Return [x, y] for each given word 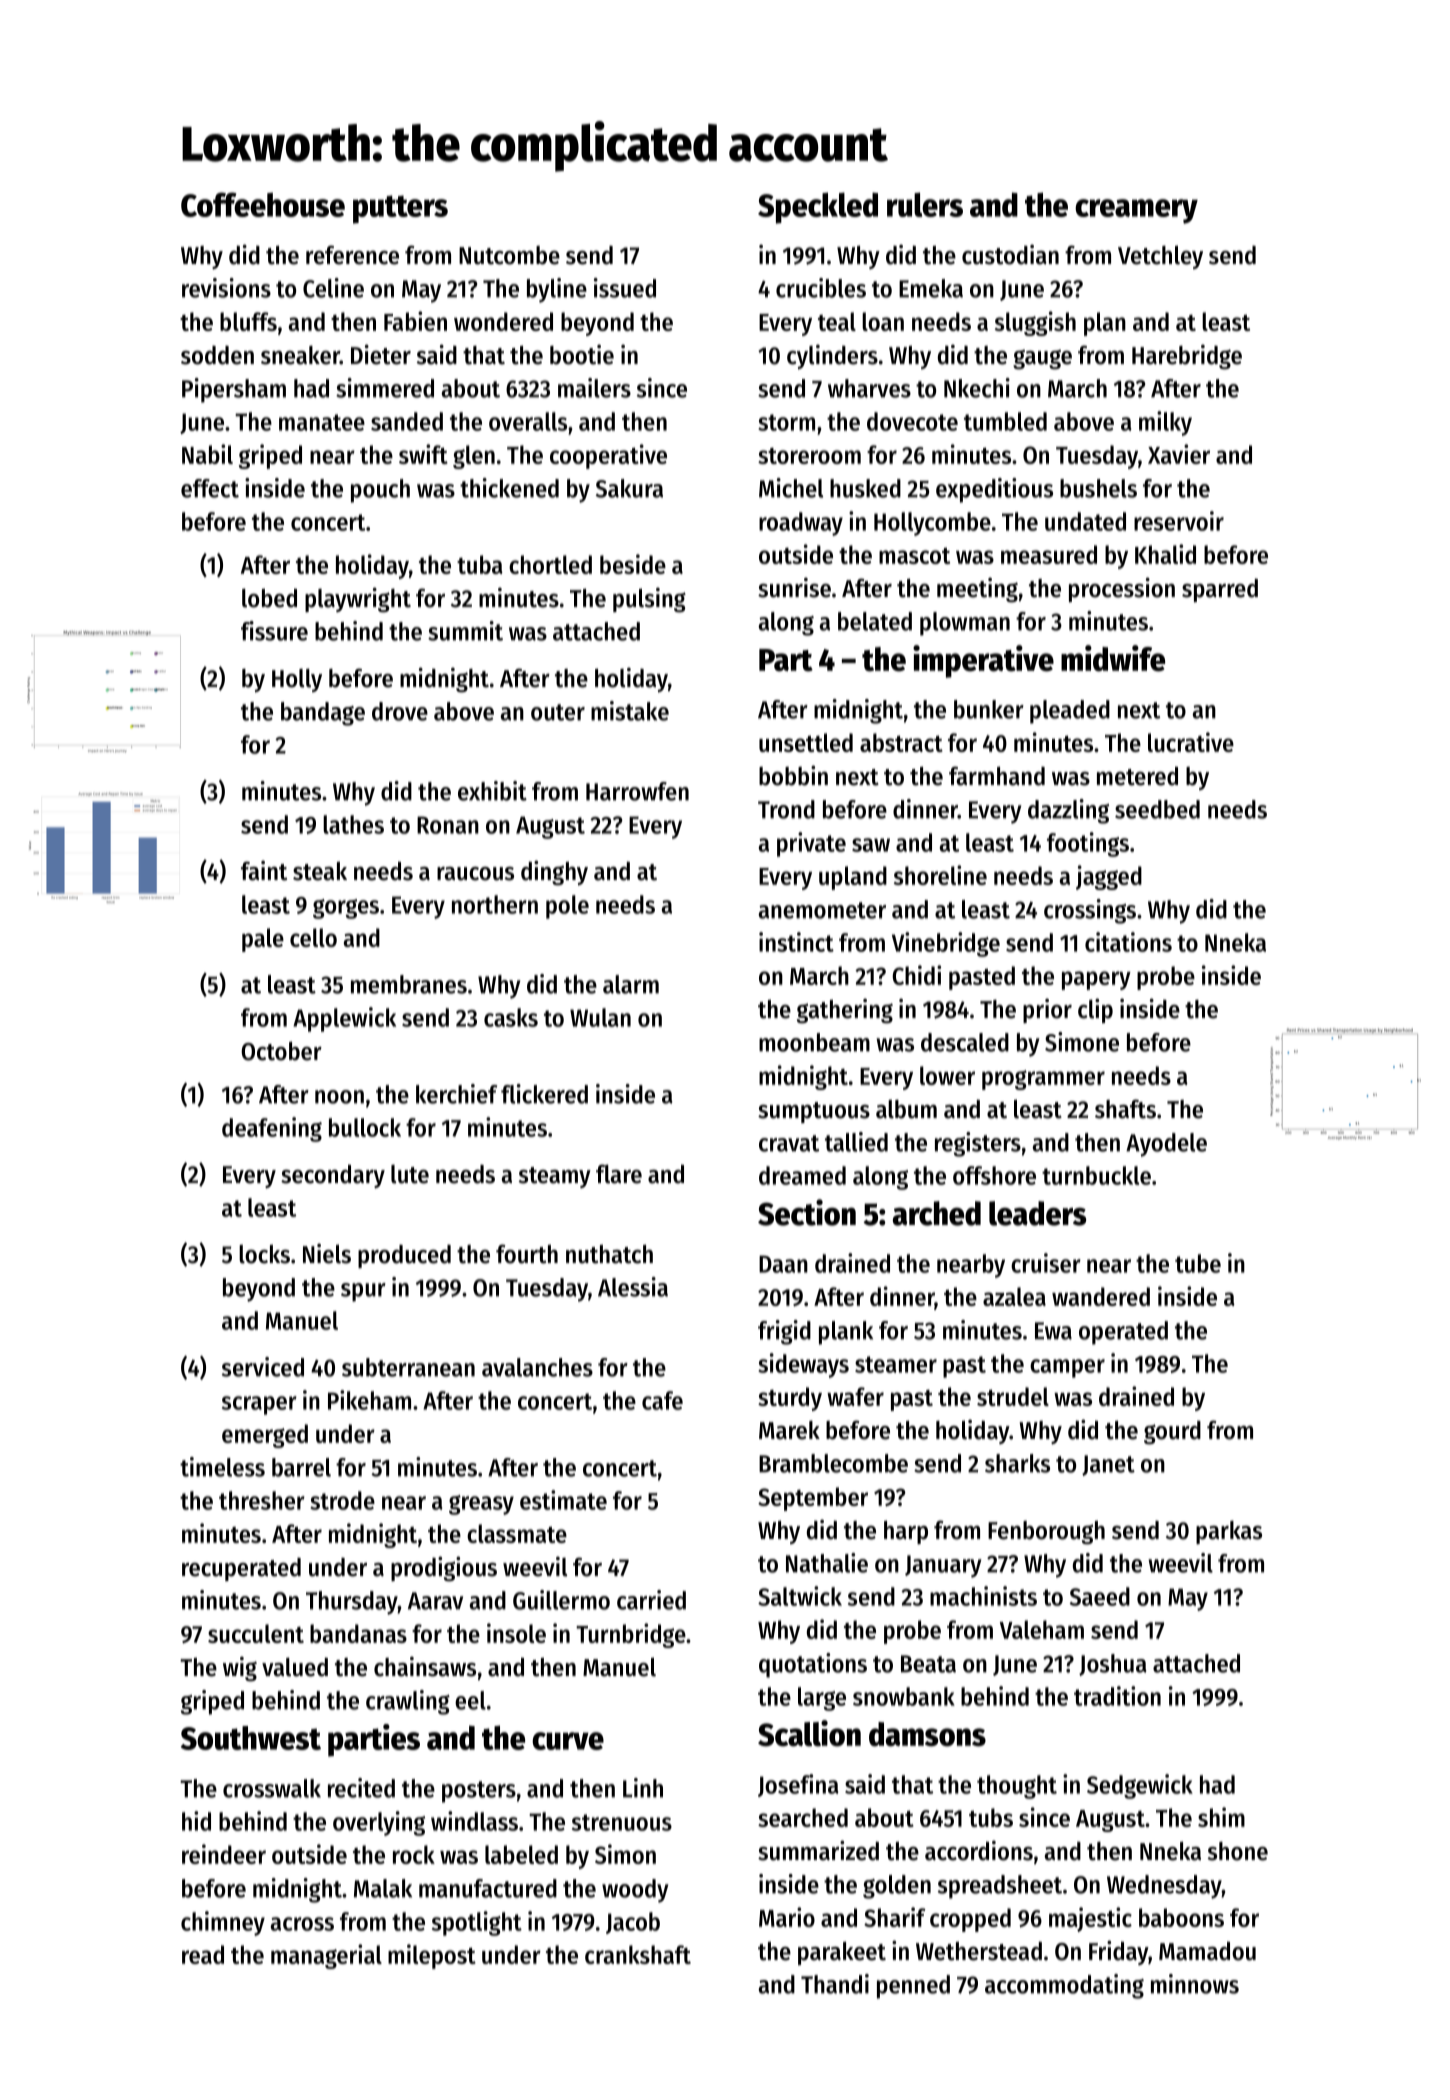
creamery [1136, 211]
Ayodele [1166, 1145]
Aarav [435, 1601]
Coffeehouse [263, 204]
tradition [1117, 1696]
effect [210, 488]
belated [875, 621]
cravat [789, 1143]
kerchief [456, 1094]
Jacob [633, 1923]
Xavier [1179, 454]
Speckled [818, 208]
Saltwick [800, 1596]
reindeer [224, 1854]
